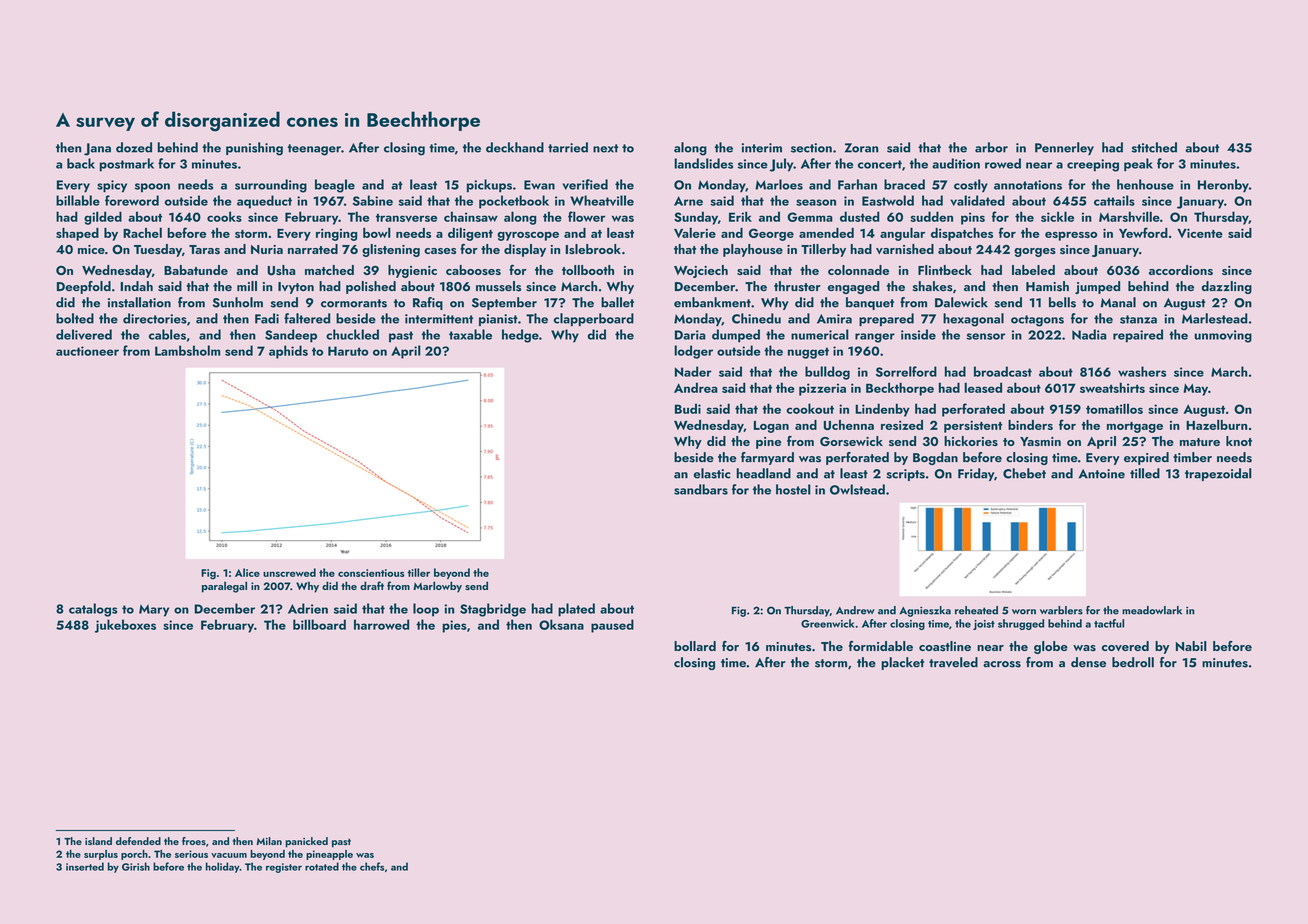 The height and width of the screenshot is (924, 1308). I want to click on Alice, so click(247, 572).
